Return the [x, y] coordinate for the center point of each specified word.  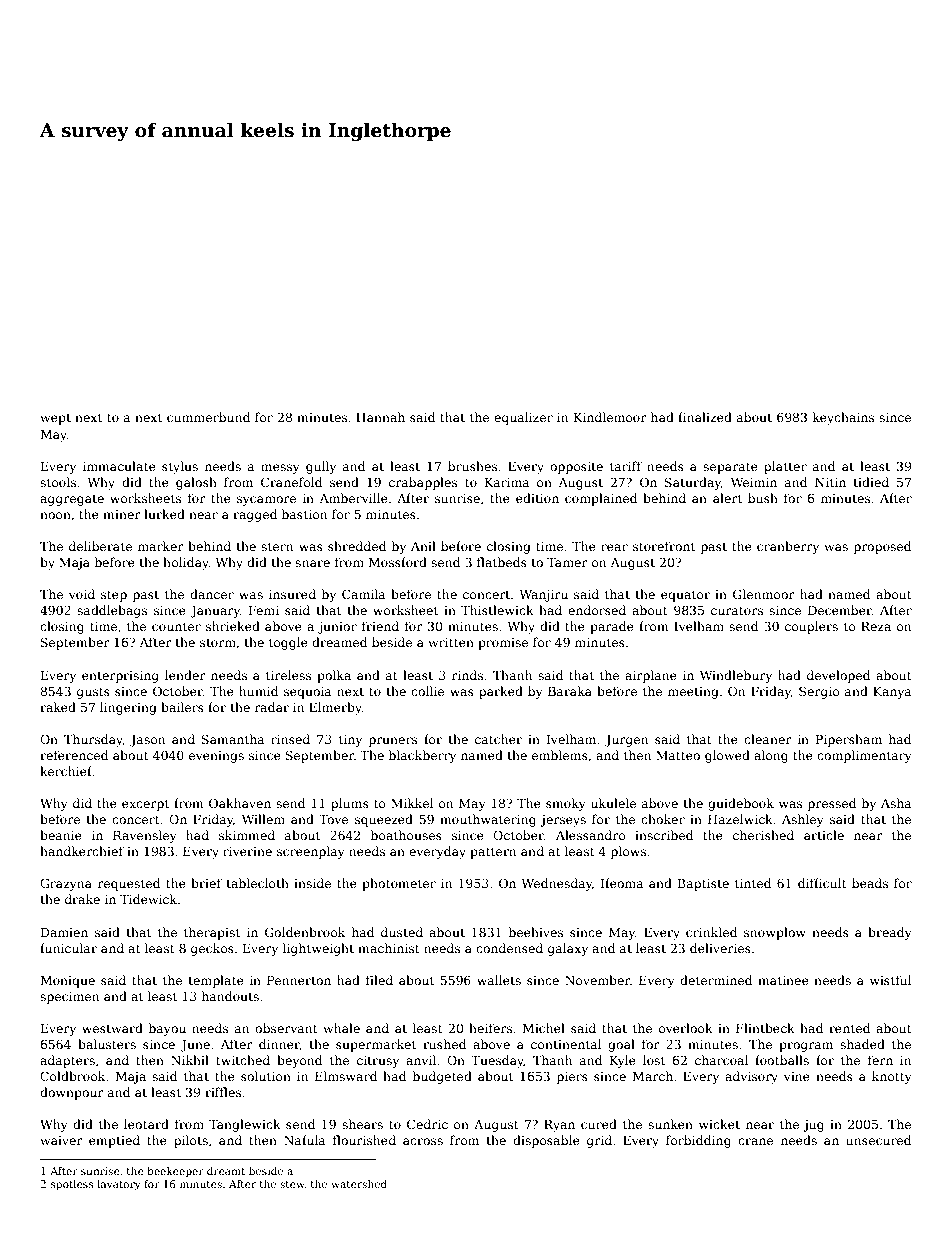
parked [501, 692]
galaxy [568, 949]
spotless [72, 1185]
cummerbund [208, 417]
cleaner [768, 739]
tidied [871, 482]
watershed [359, 1184]
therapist [212, 933]
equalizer [523, 418]
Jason [147, 741]
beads [870, 883]
